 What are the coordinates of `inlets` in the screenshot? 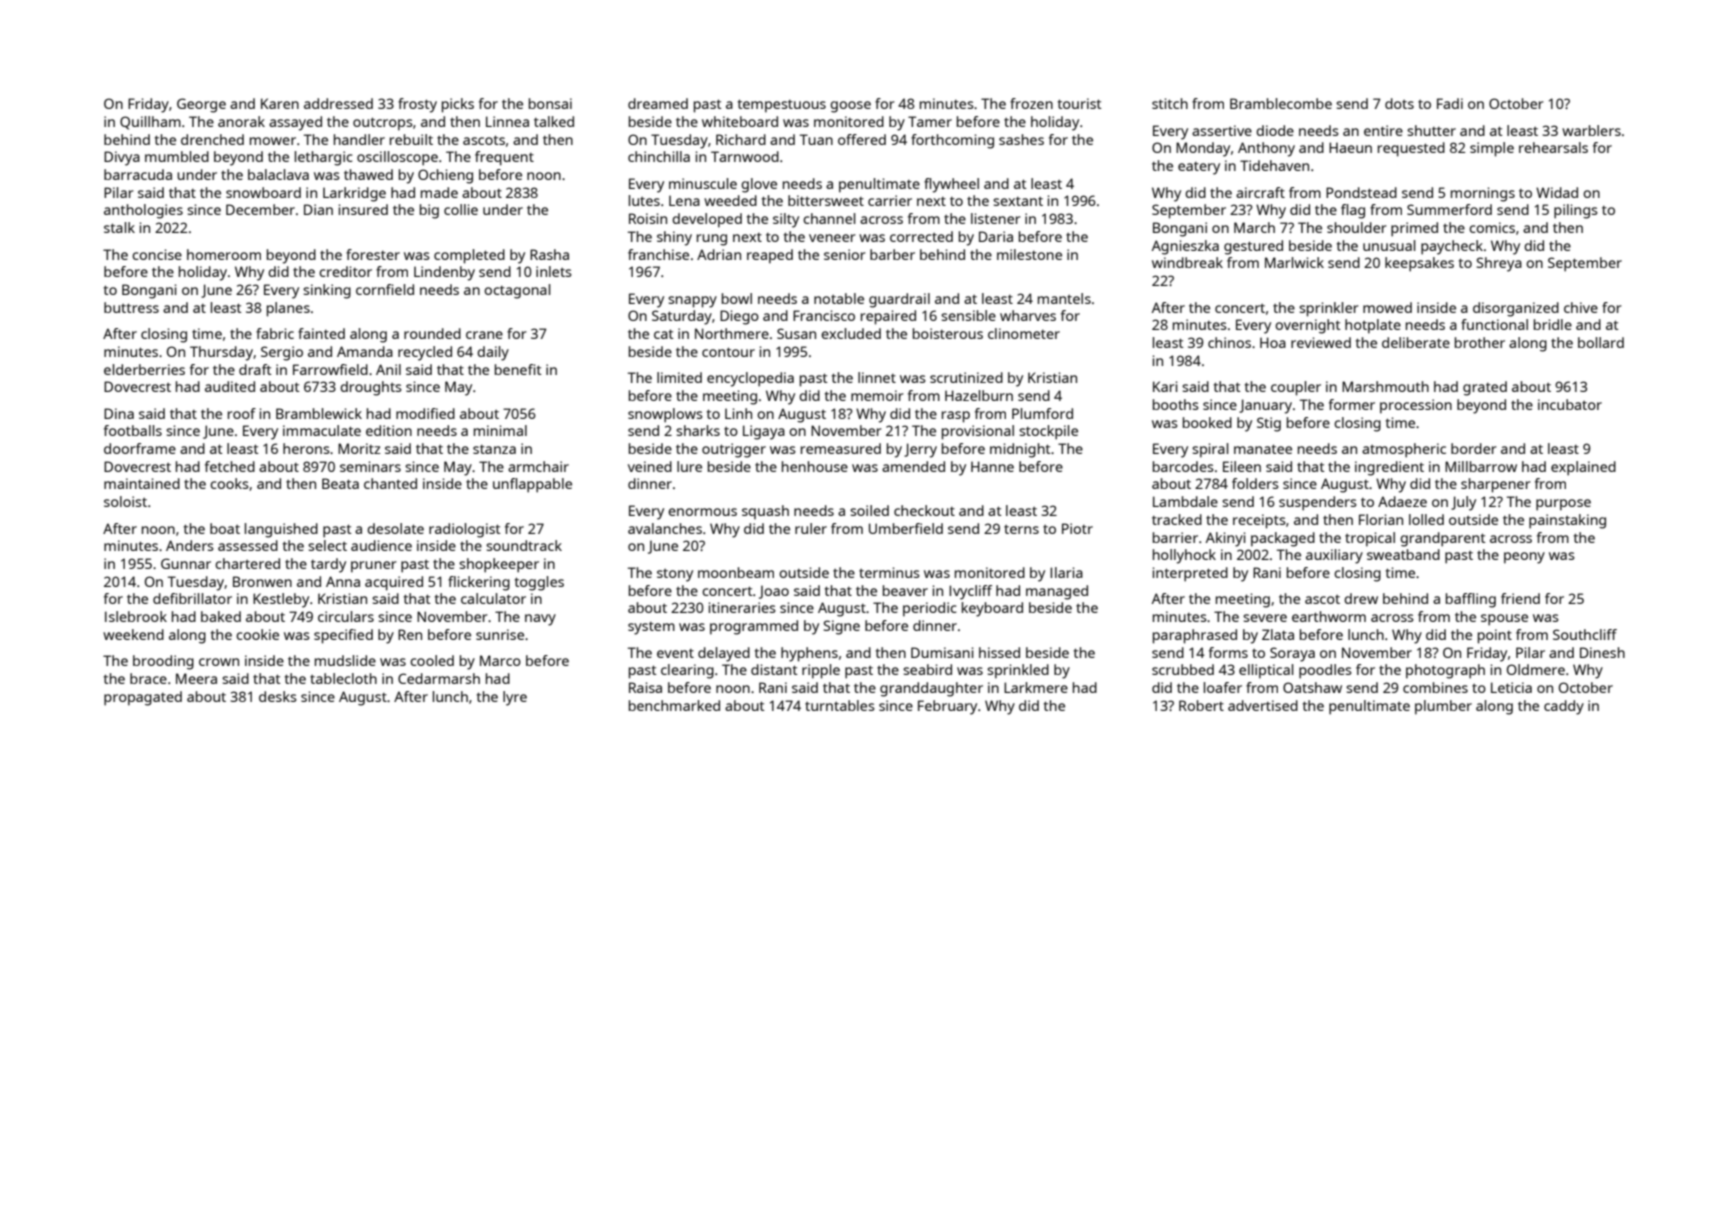 It's located at (554, 271).
